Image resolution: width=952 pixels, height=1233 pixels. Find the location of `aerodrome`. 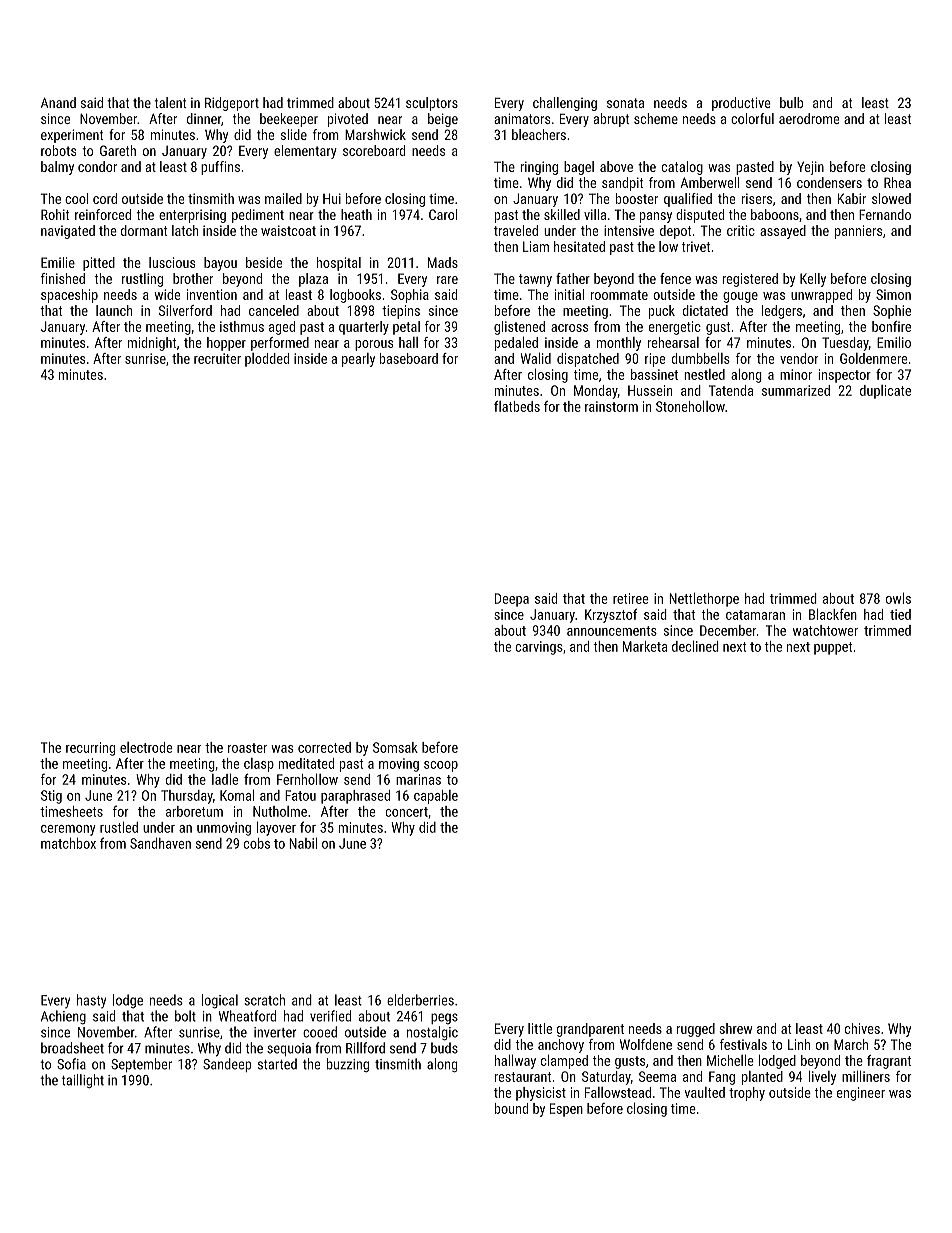

aerodrome is located at coordinates (809, 118).
